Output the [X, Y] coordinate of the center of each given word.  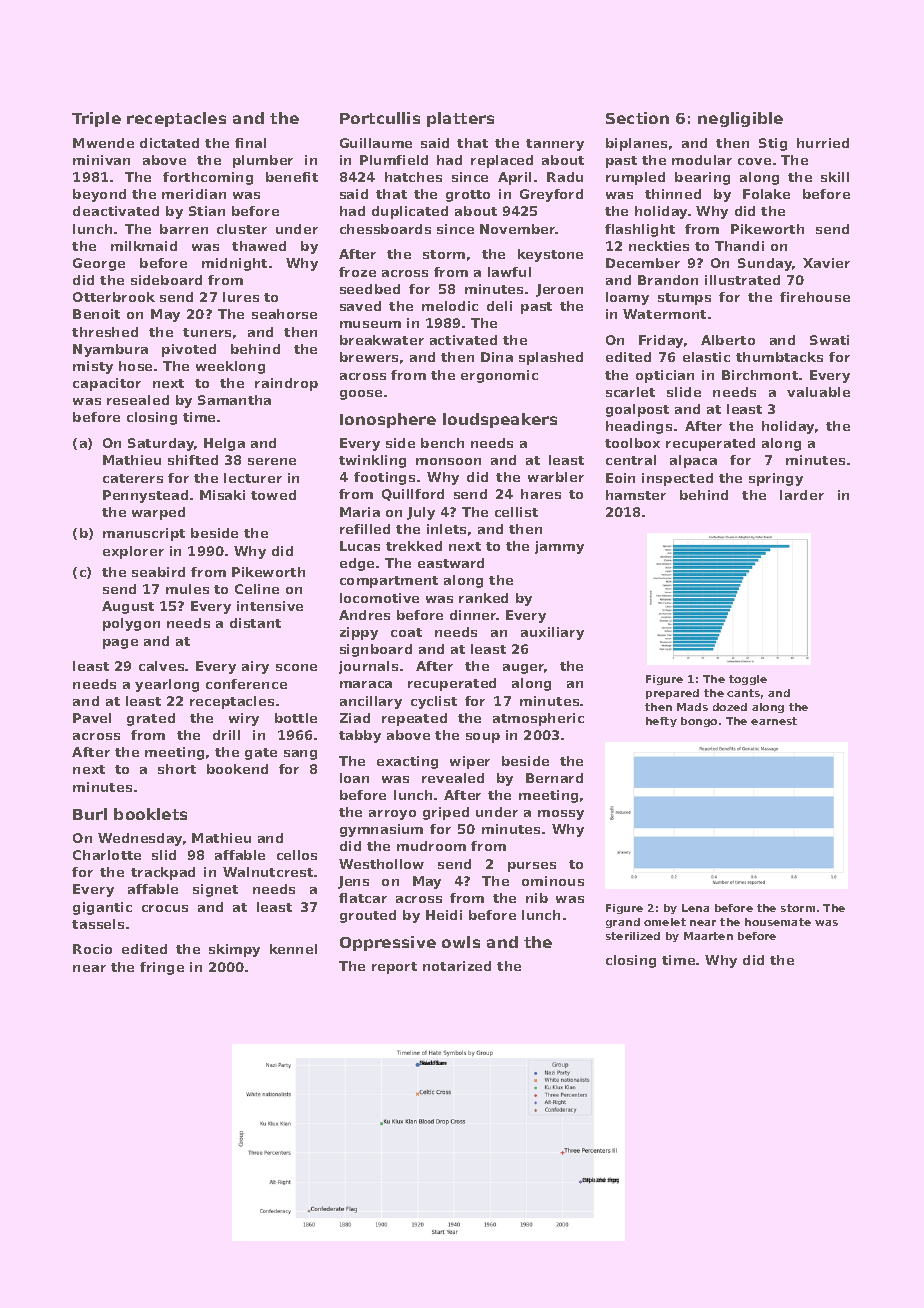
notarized [457, 966]
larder [802, 495]
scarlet [630, 392]
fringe [162, 968]
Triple [96, 119]
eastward [451, 563]
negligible [740, 119]
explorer [133, 552]
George [99, 264]
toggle [748, 680]
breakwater [382, 340]
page [120, 644]
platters [460, 119]
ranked [483, 598]
